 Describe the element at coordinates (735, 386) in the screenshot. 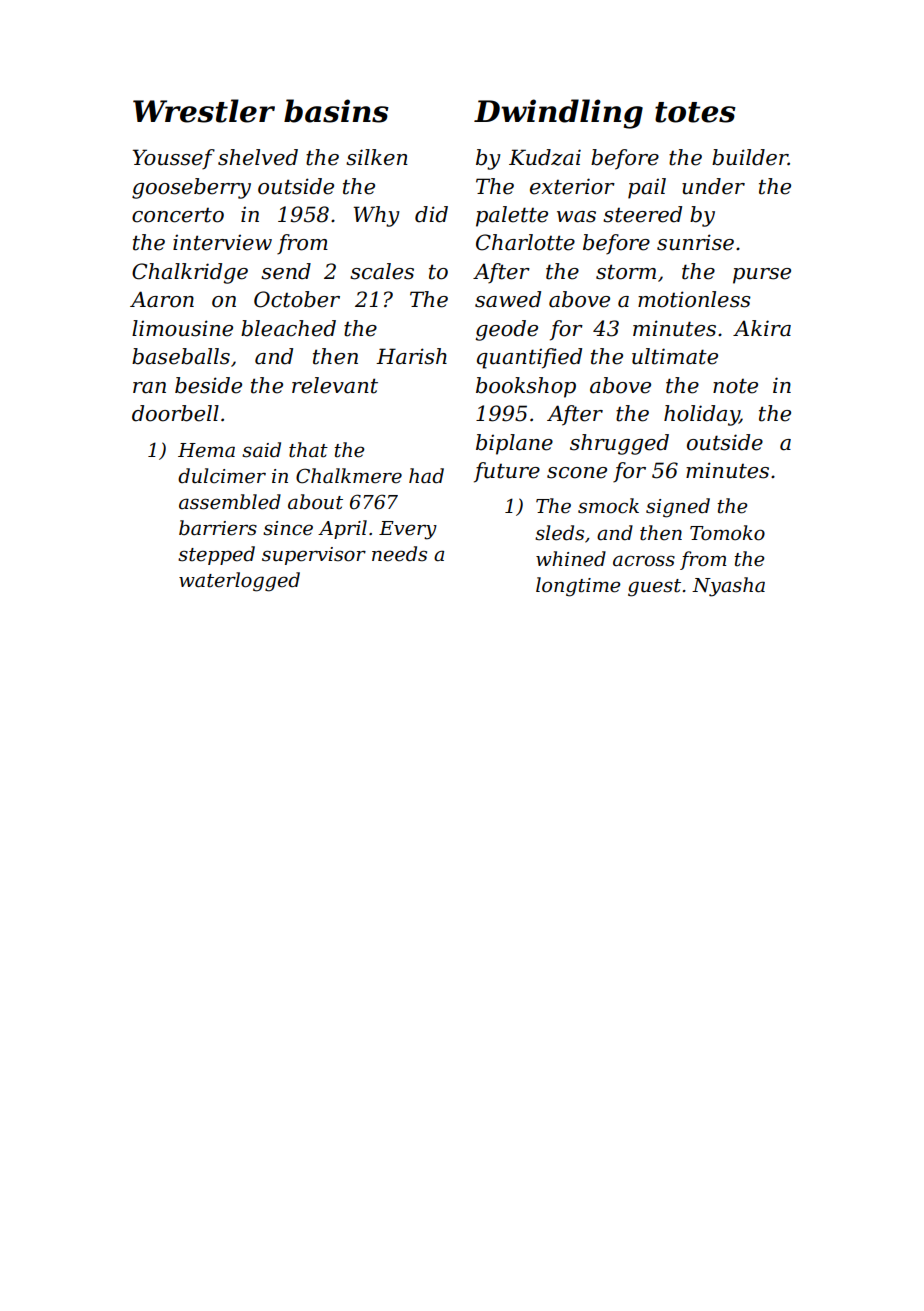

I see `note` at that location.
